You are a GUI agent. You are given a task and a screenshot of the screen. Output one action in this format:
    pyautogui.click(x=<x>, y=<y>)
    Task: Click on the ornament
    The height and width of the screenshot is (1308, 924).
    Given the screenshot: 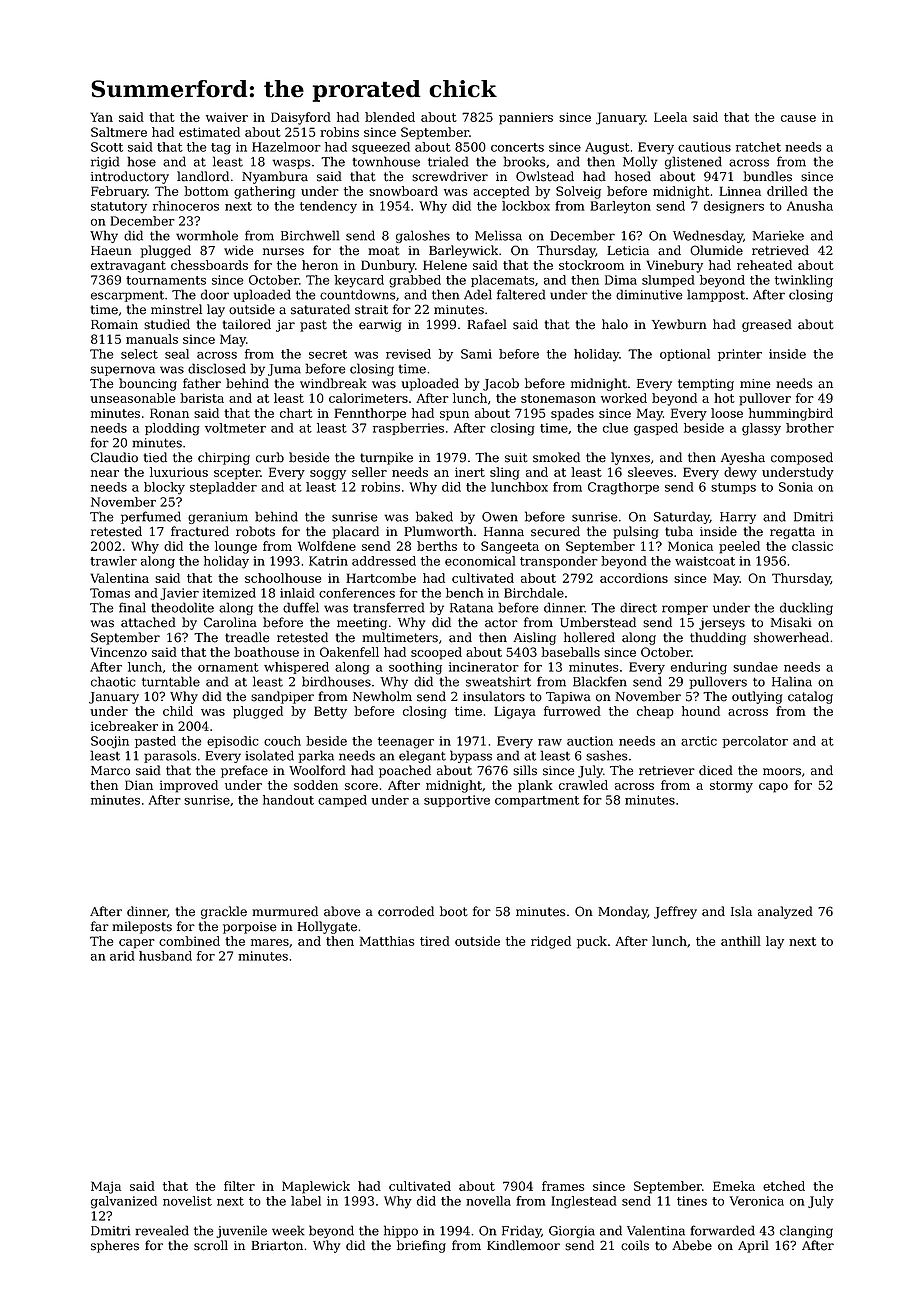 What is the action you would take?
    pyautogui.click(x=228, y=667)
